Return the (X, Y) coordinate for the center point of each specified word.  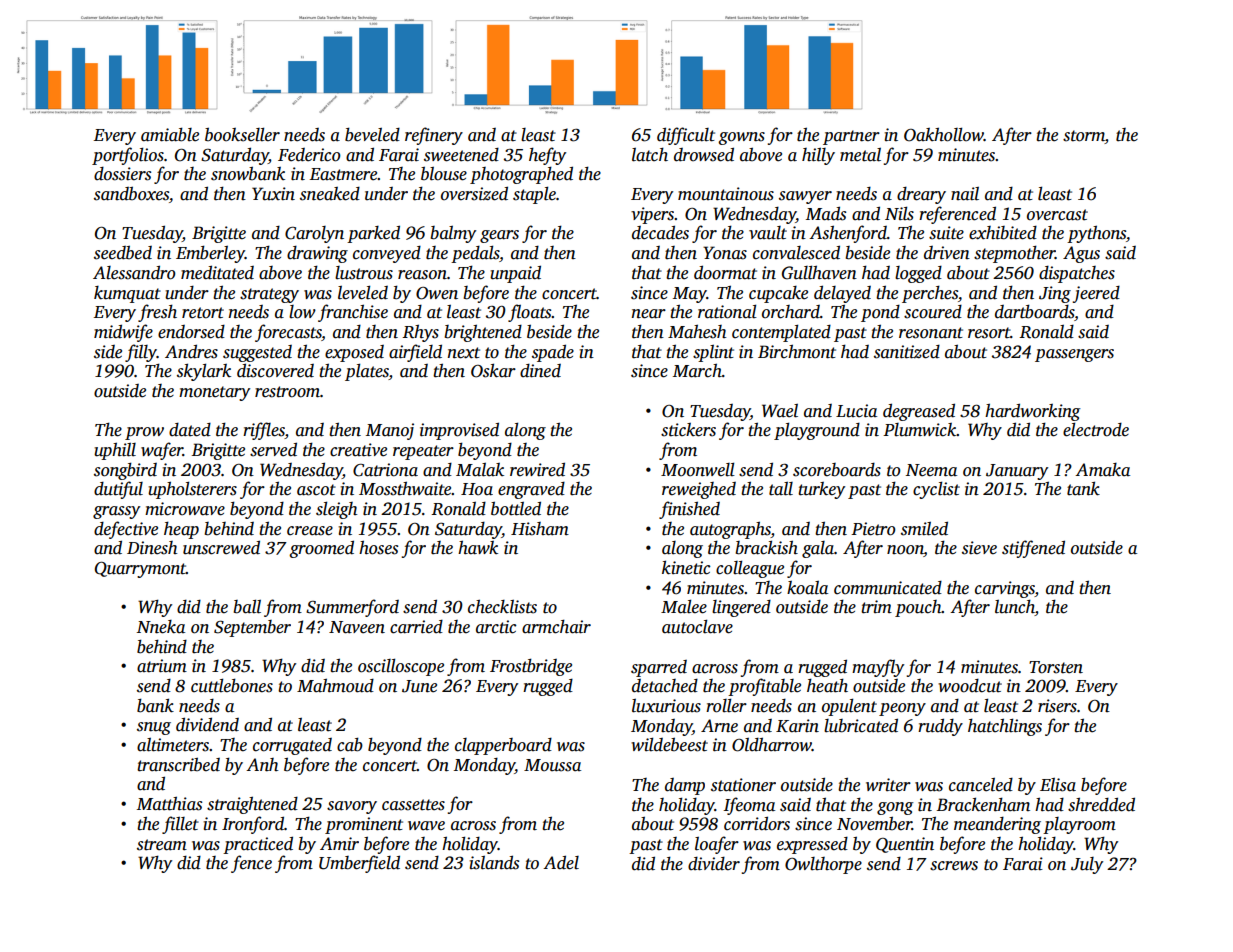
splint (713, 353)
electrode (1096, 429)
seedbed (123, 252)
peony (902, 709)
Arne (719, 726)
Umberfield (359, 864)
